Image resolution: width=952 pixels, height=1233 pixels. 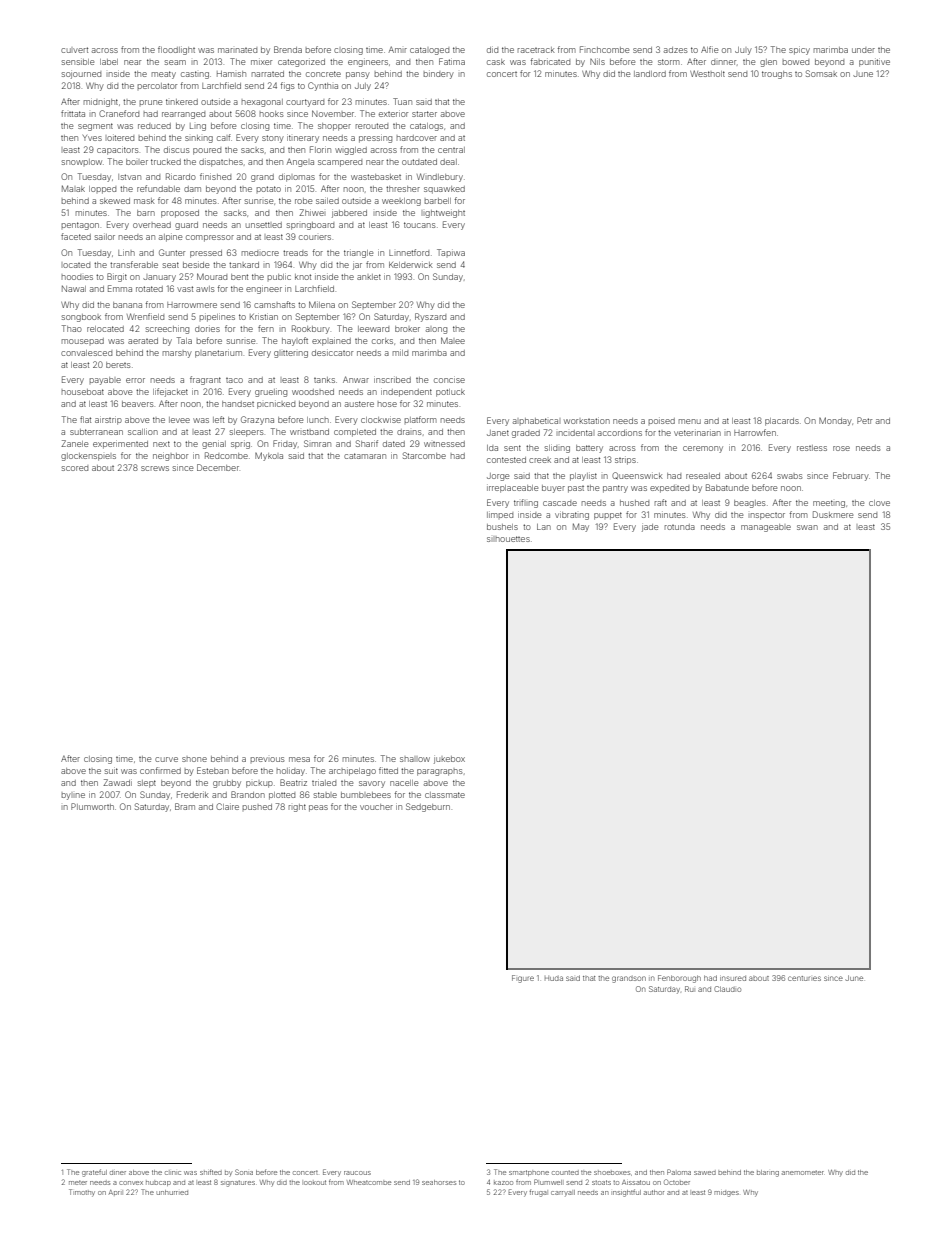 What do you see at coordinates (863, 50) in the page?
I see `under` at bounding box center [863, 50].
